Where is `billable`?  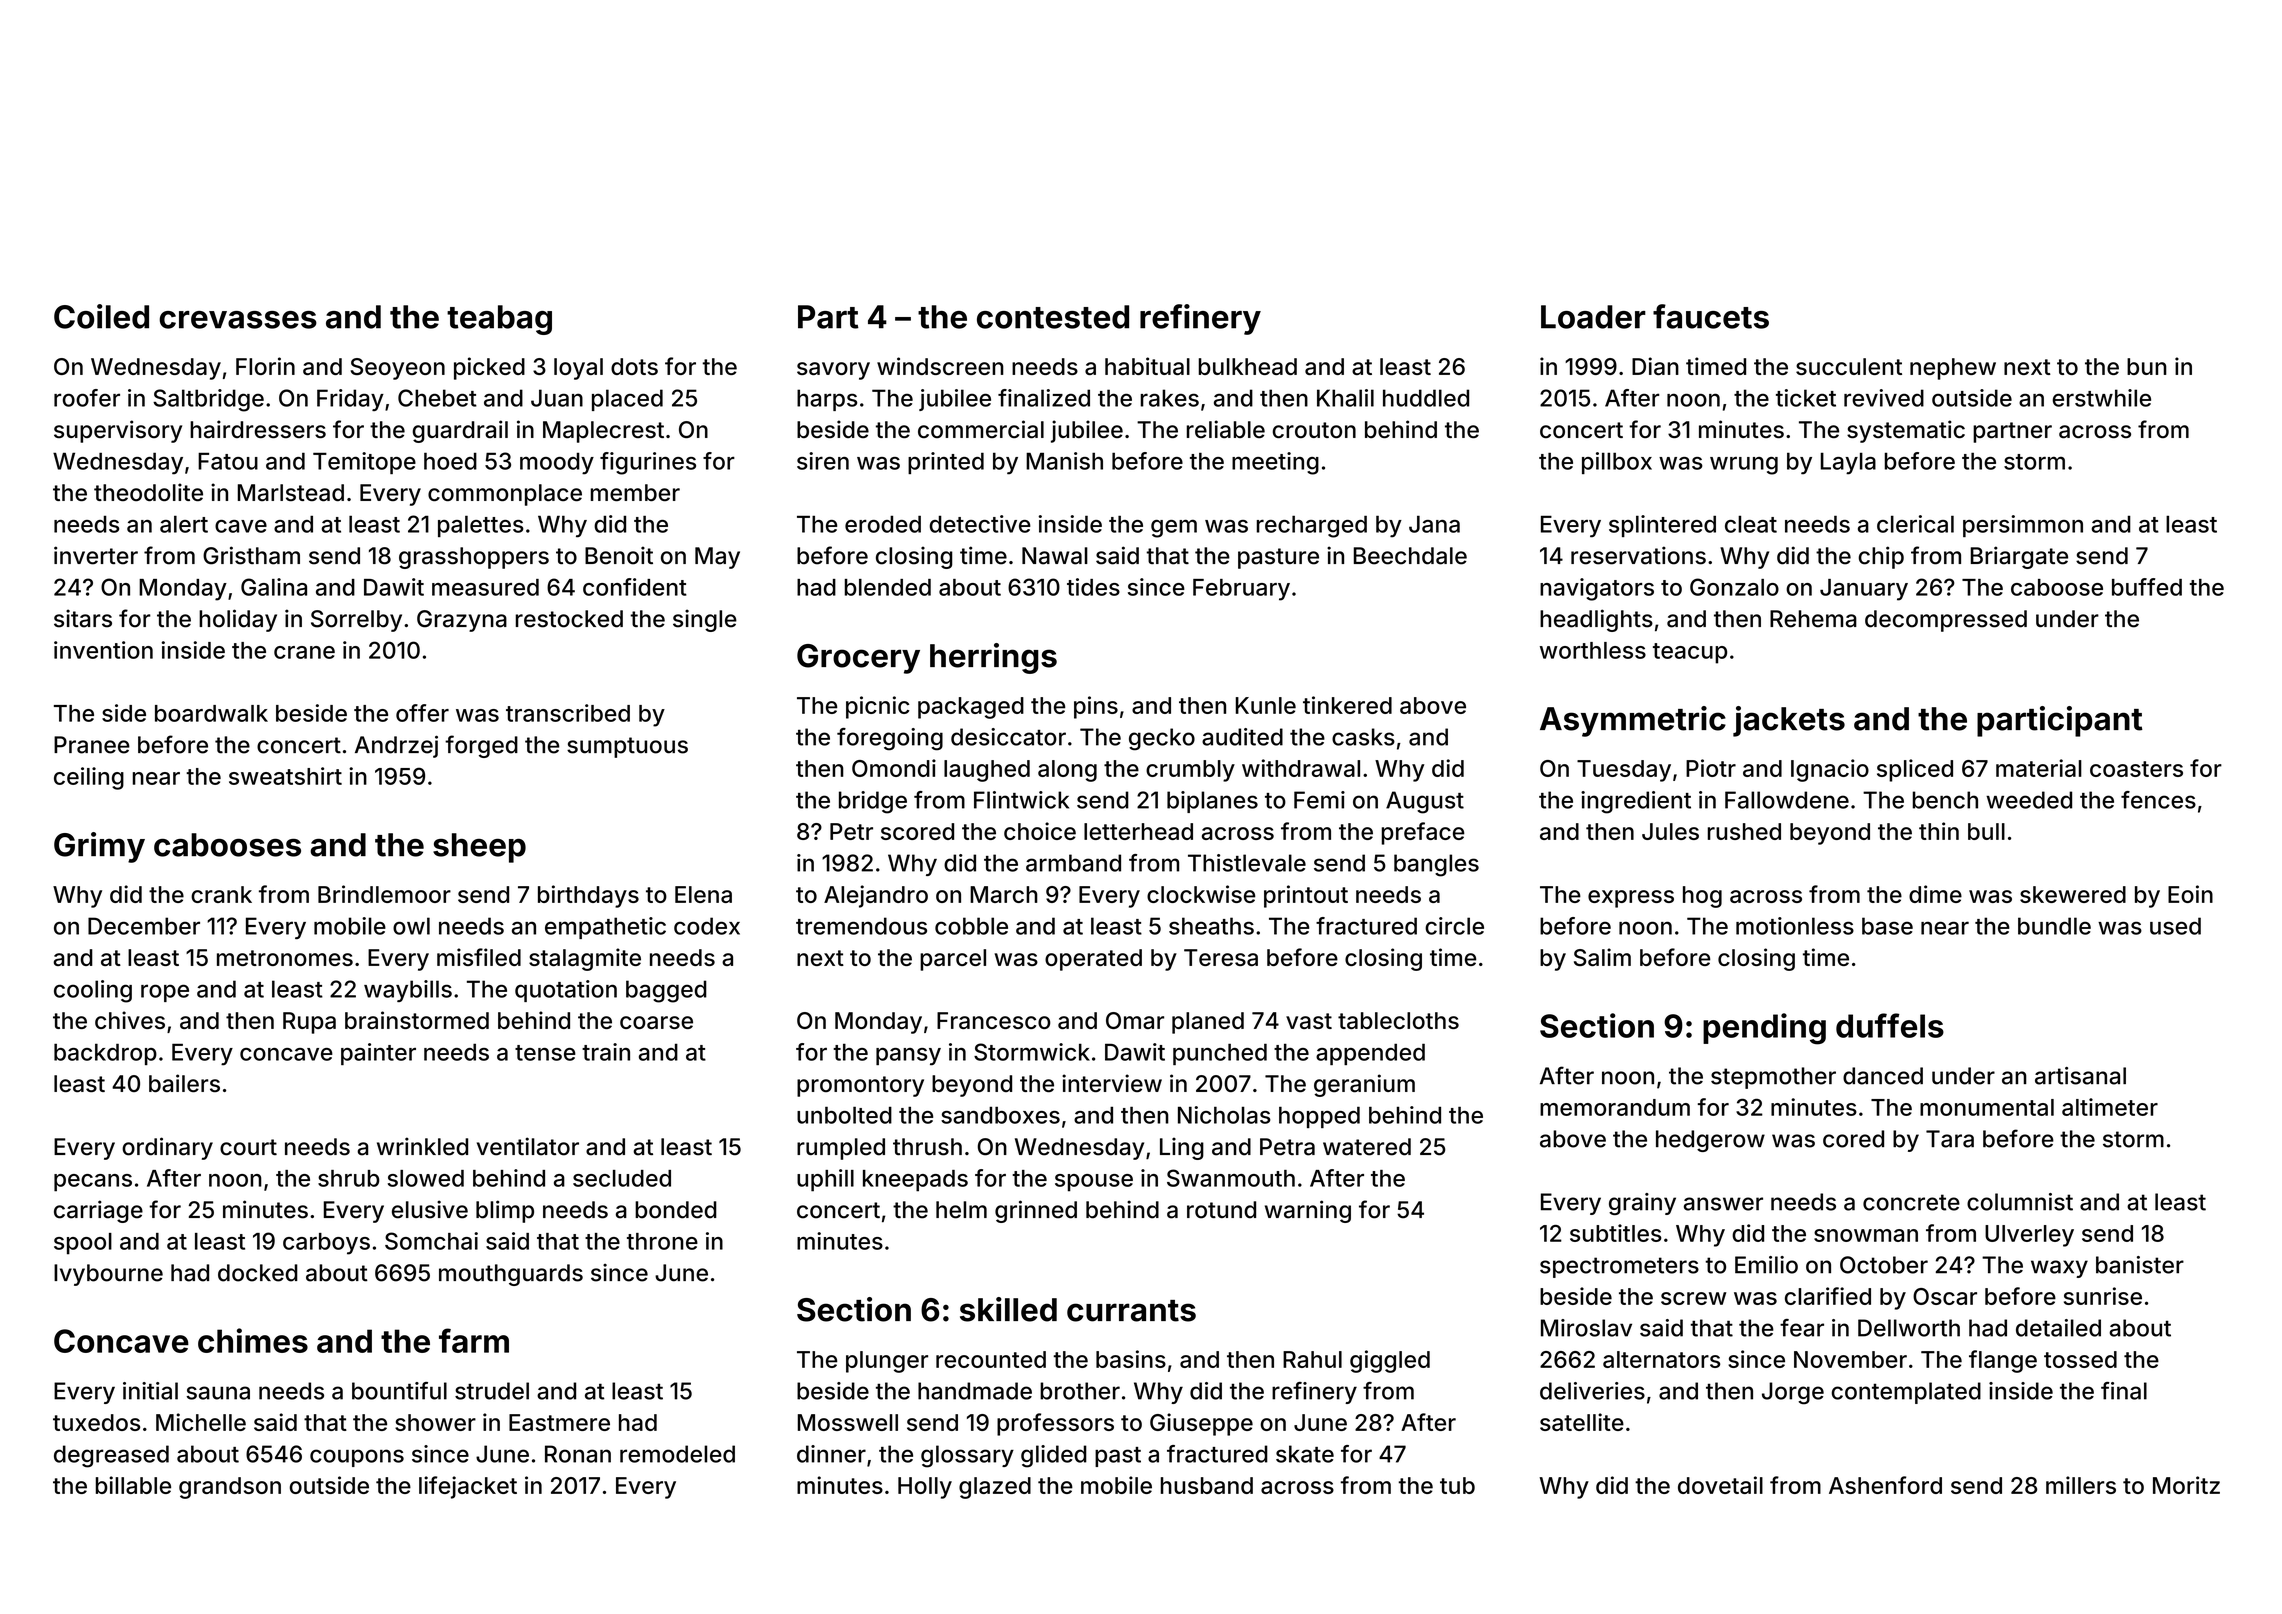
billable is located at coordinates (133, 1485).
